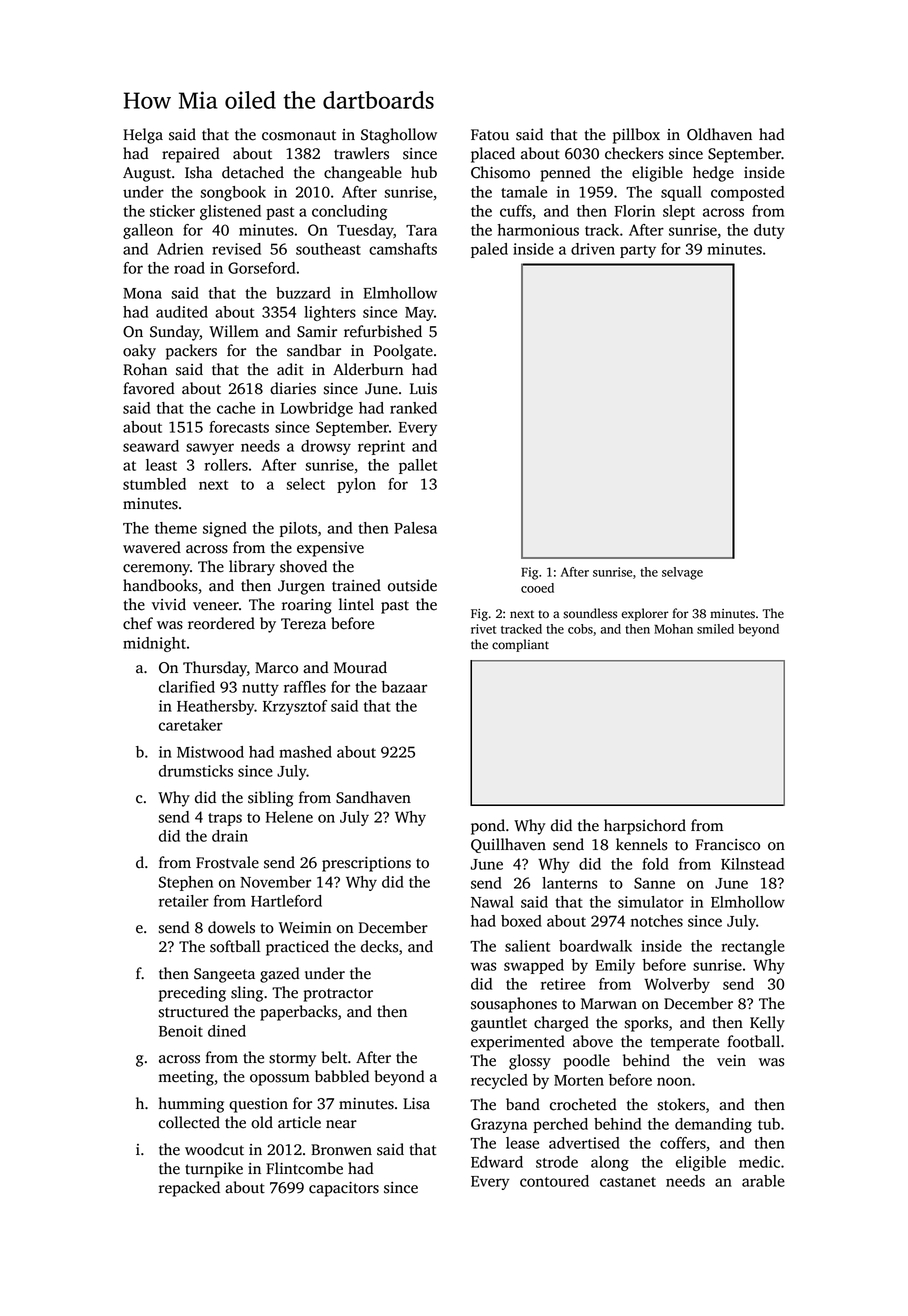  What do you see at coordinates (645, 827) in the screenshot?
I see `harpsichord` at bounding box center [645, 827].
